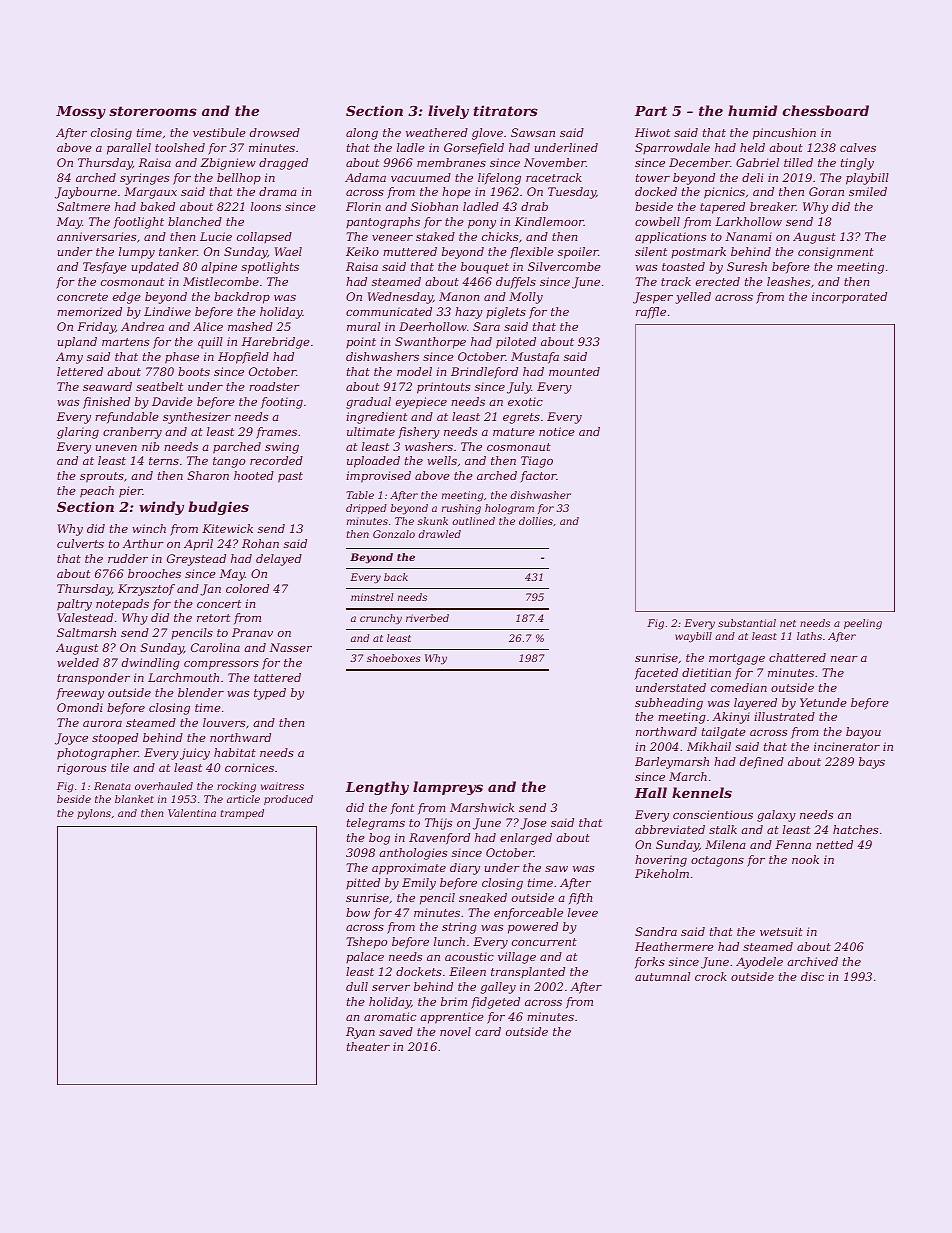 This screenshot has width=952, height=1233. Describe the element at coordinates (812, 976) in the screenshot. I see `disc` at that location.
